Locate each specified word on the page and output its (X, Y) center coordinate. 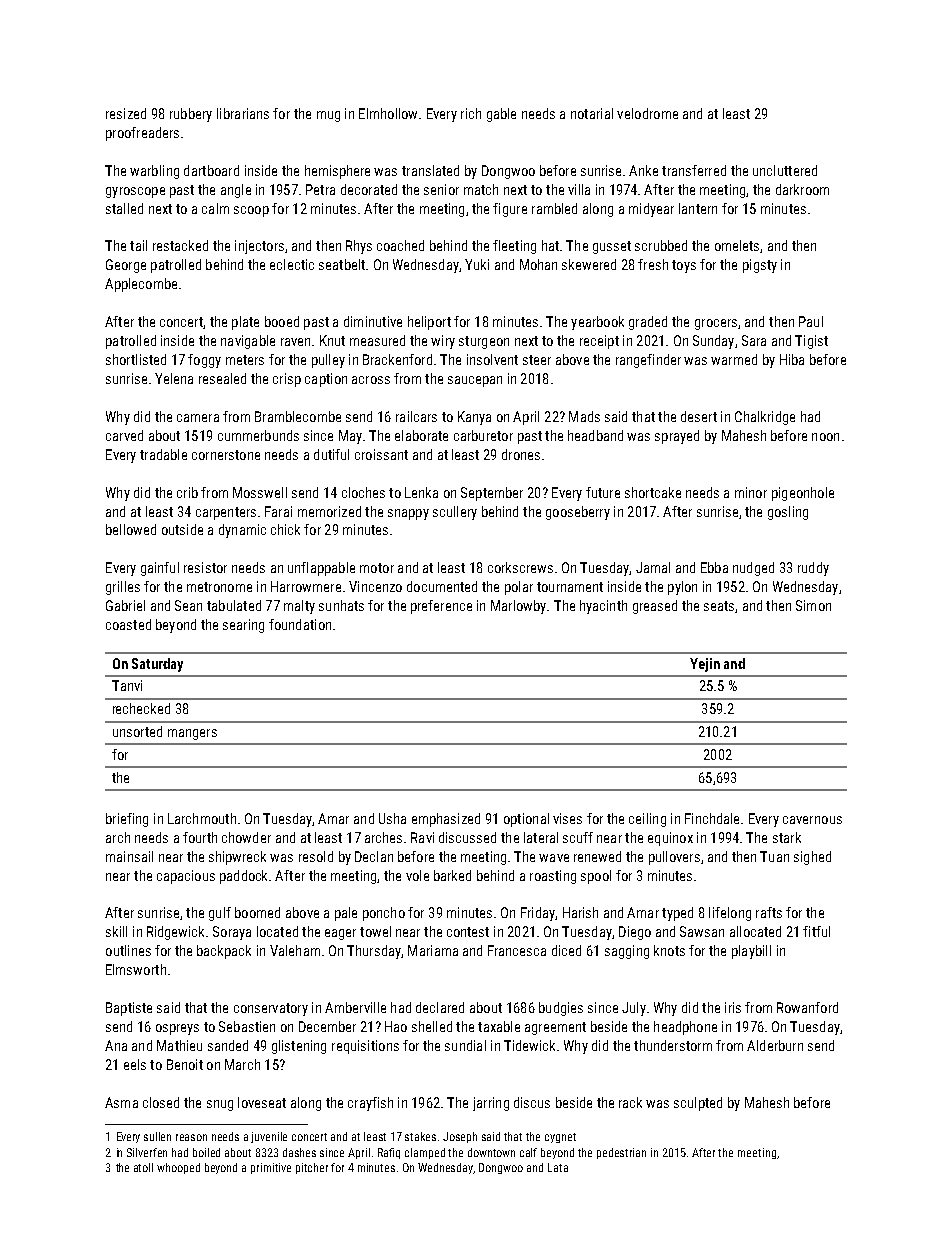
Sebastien (247, 1026)
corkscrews (520, 567)
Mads (584, 416)
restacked (180, 245)
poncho (384, 914)
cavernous (812, 820)
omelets (737, 245)
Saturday (157, 665)
